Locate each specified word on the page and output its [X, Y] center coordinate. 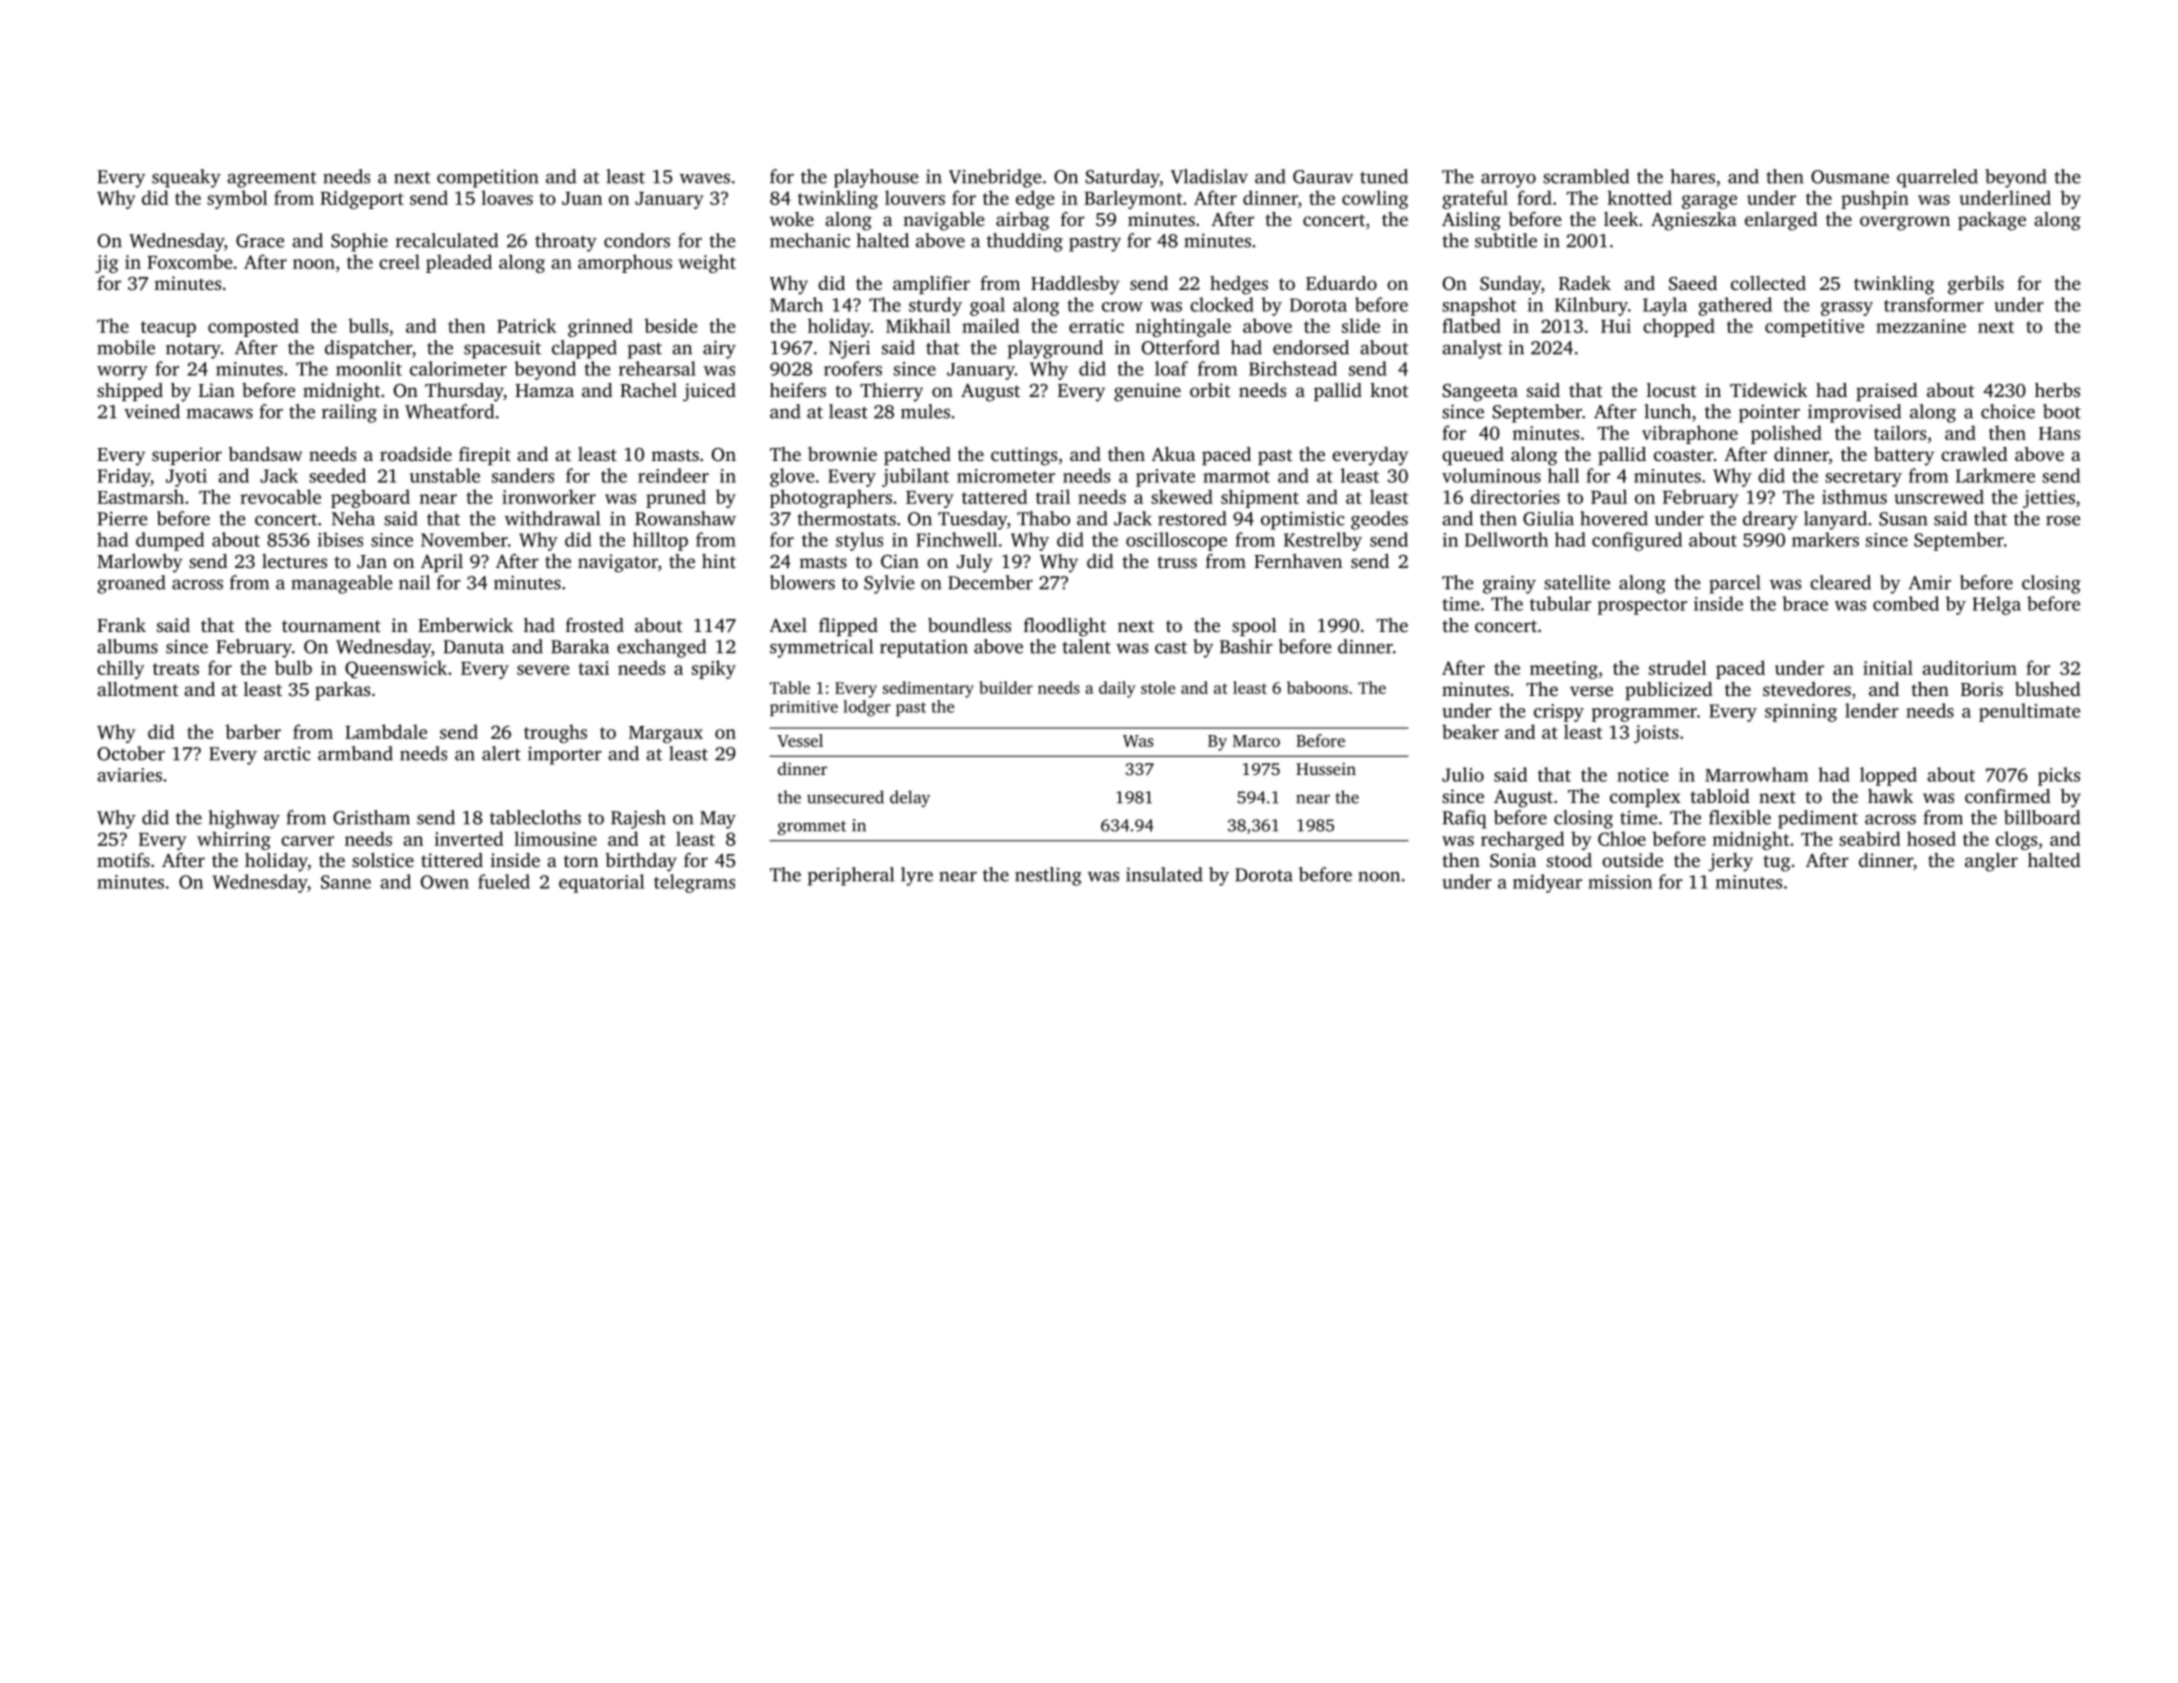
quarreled [1937, 178]
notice [1642, 775]
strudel [1678, 667]
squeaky [186, 178]
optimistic [1302, 521]
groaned [131, 584]
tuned [1384, 176]
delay [910, 798]
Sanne [346, 882]
